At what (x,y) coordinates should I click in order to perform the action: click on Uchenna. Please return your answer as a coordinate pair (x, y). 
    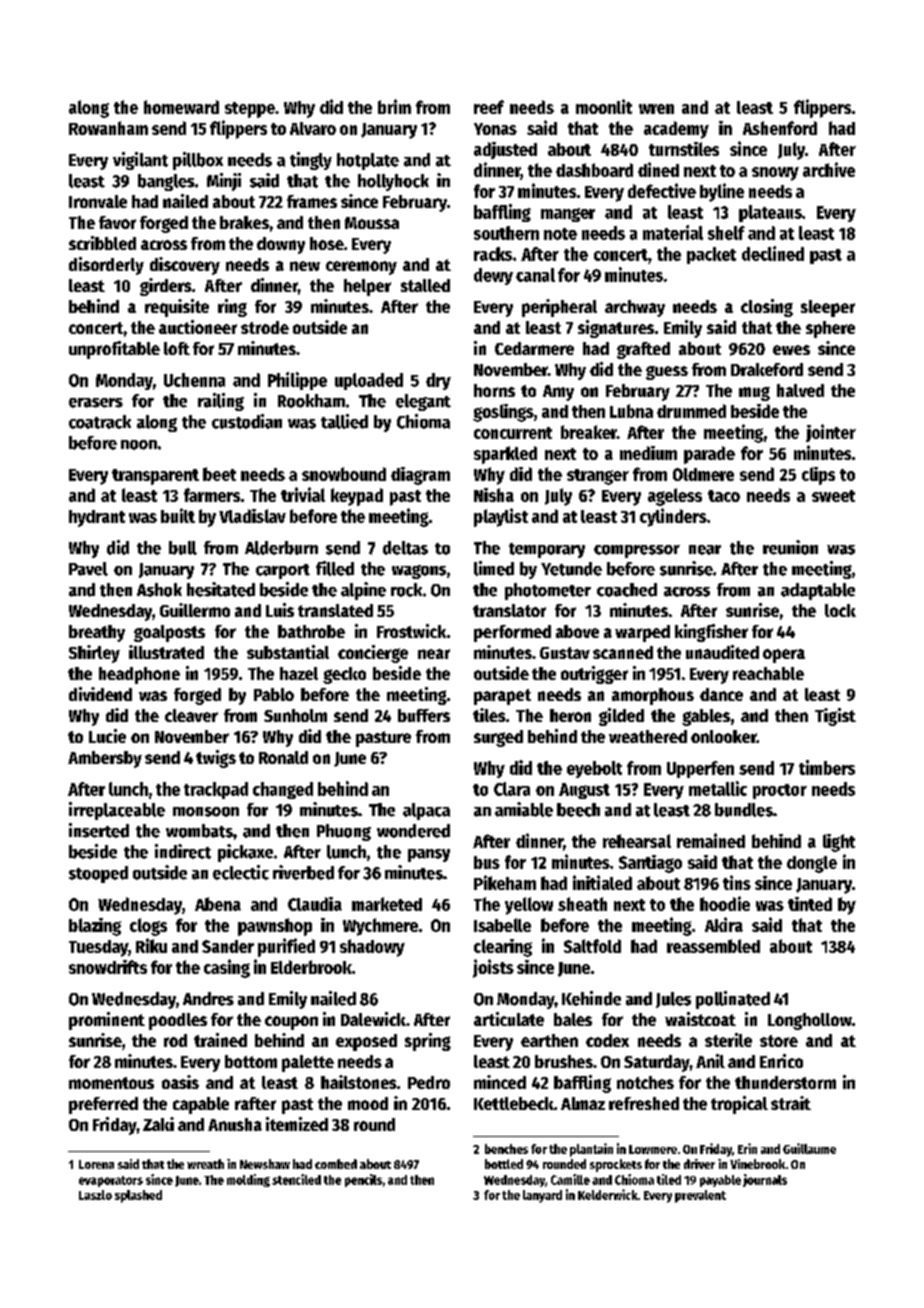
    Looking at the image, I should click on (194, 380).
